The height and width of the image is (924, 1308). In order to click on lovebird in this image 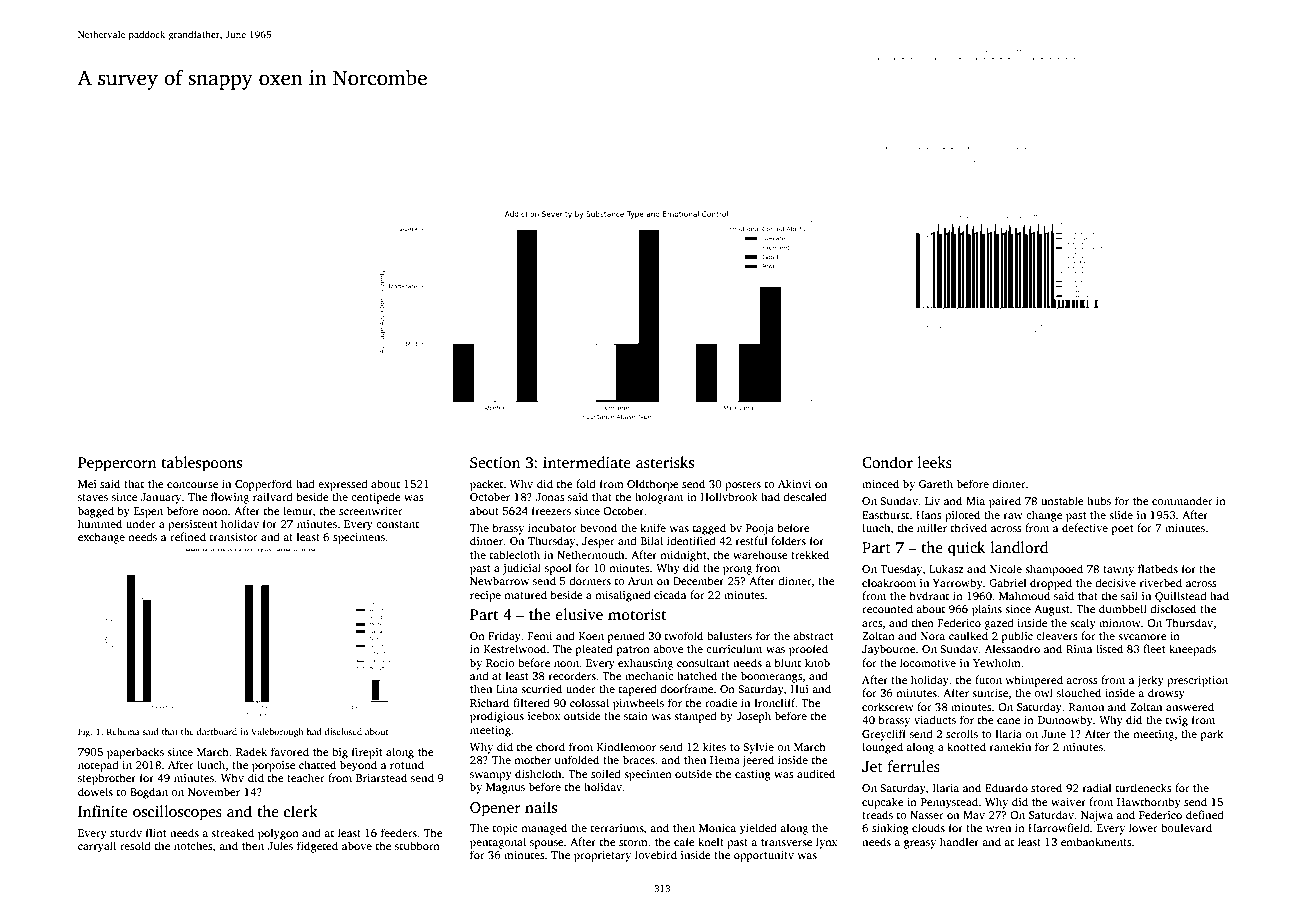, I will do `click(656, 854)`.
